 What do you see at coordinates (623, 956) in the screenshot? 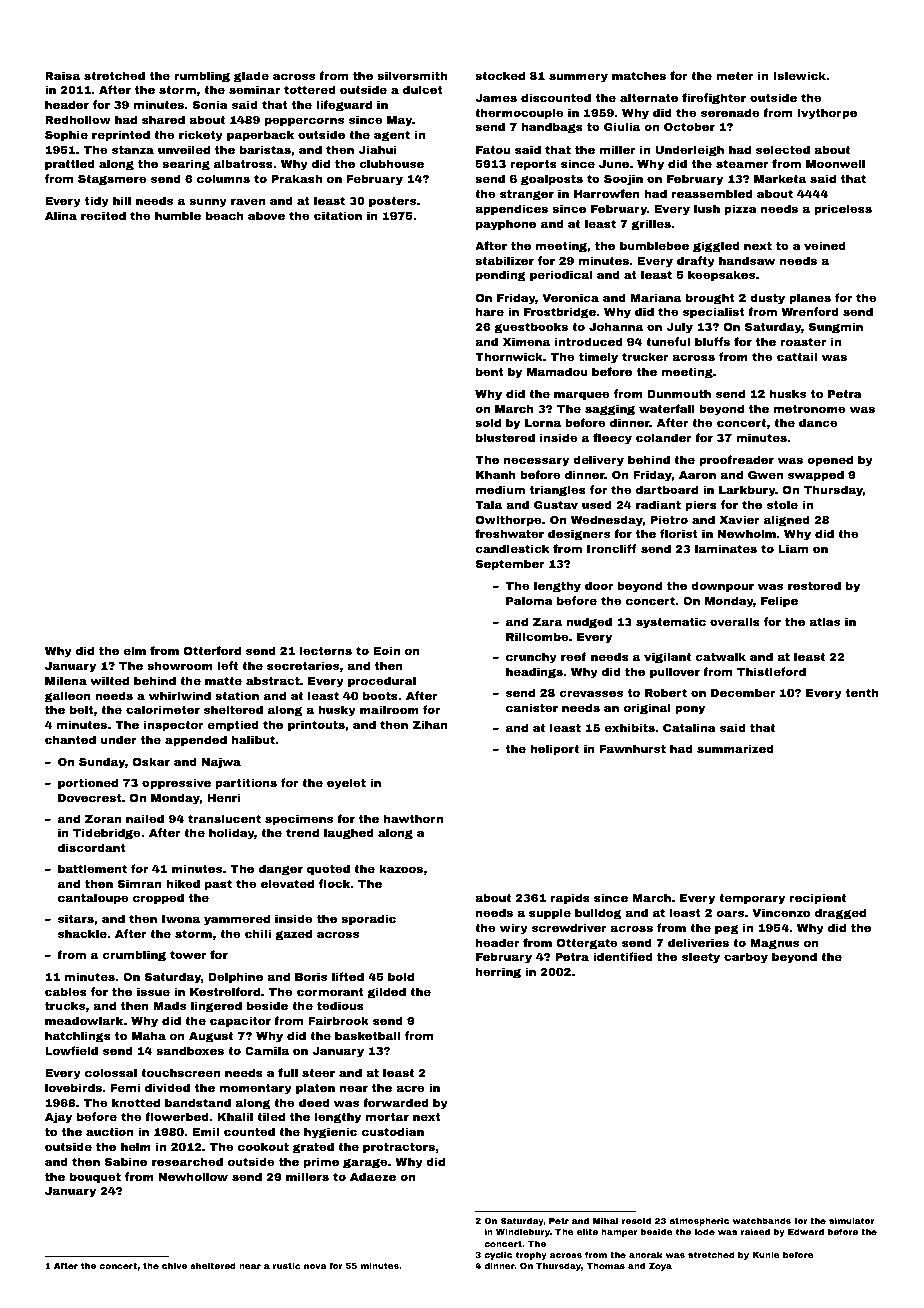
I see `identified` at bounding box center [623, 956].
